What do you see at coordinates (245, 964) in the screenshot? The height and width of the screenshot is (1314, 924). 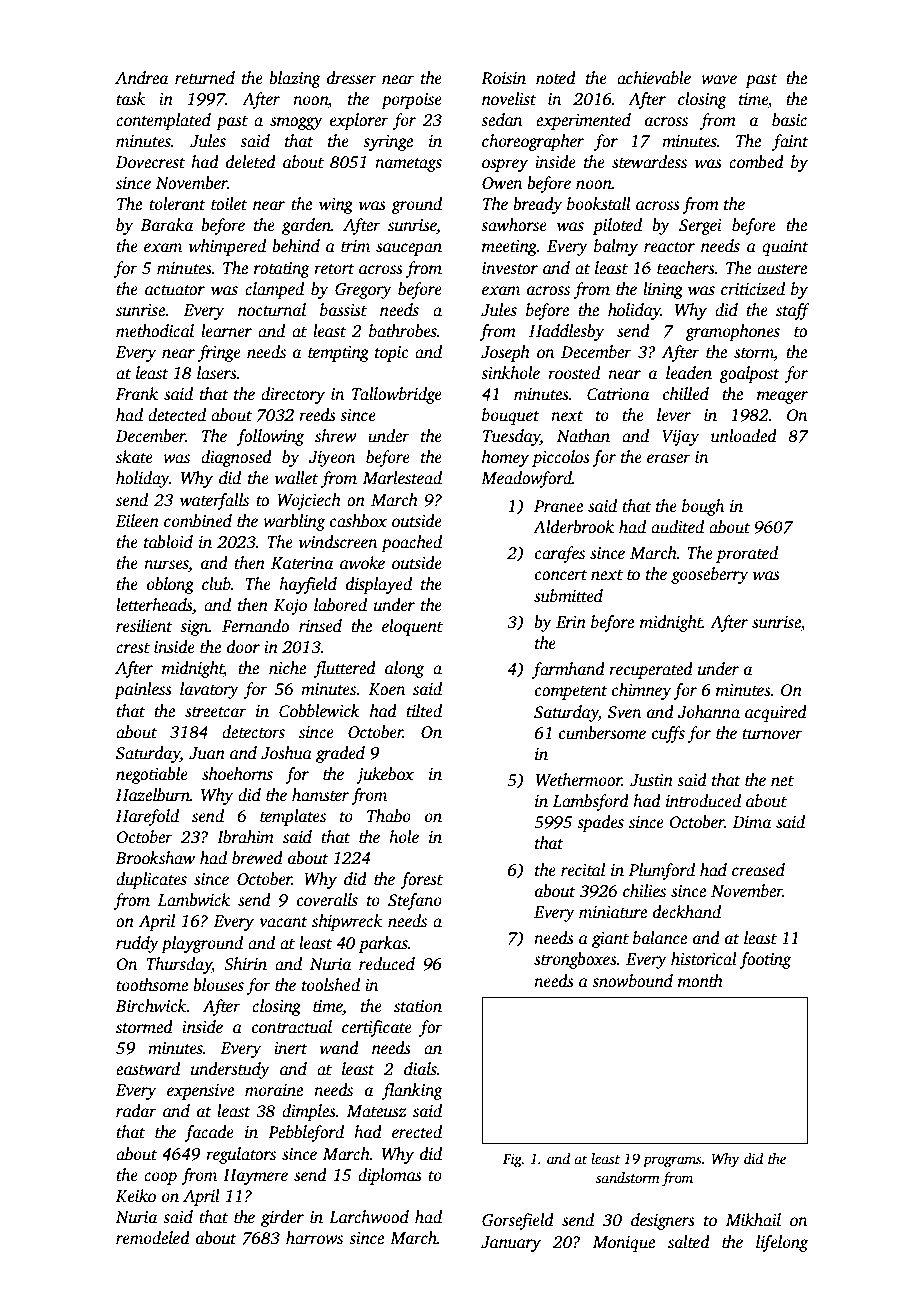 I see `Shirin` at bounding box center [245, 964].
